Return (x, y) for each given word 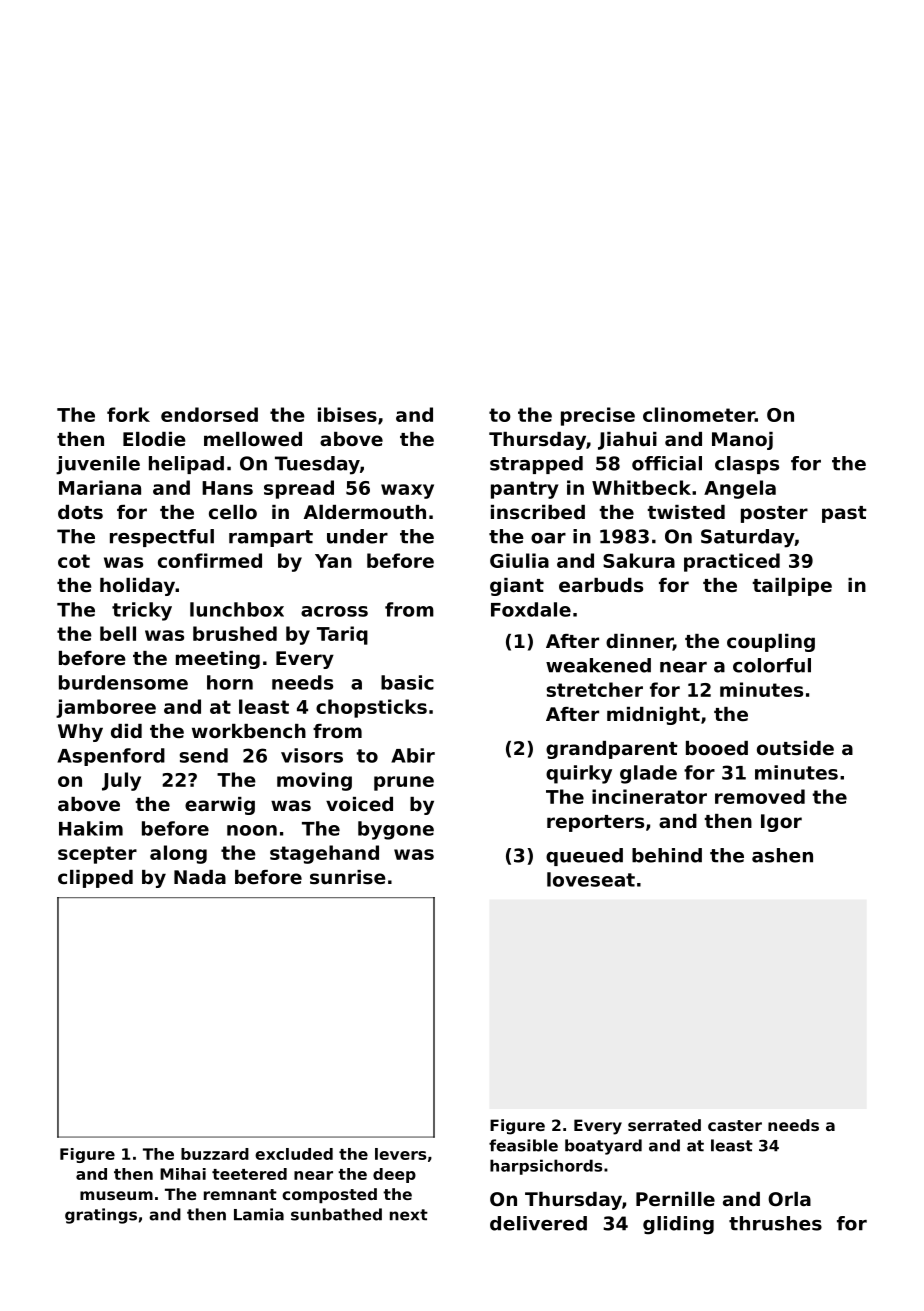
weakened (598, 665)
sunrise (348, 877)
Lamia (259, 1214)
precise (598, 416)
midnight (653, 716)
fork (128, 414)
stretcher (595, 689)
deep (394, 1175)
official (667, 463)
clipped (95, 879)
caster (735, 1125)
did (126, 731)
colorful (772, 665)
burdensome (123, 682)
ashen (782, 855)
